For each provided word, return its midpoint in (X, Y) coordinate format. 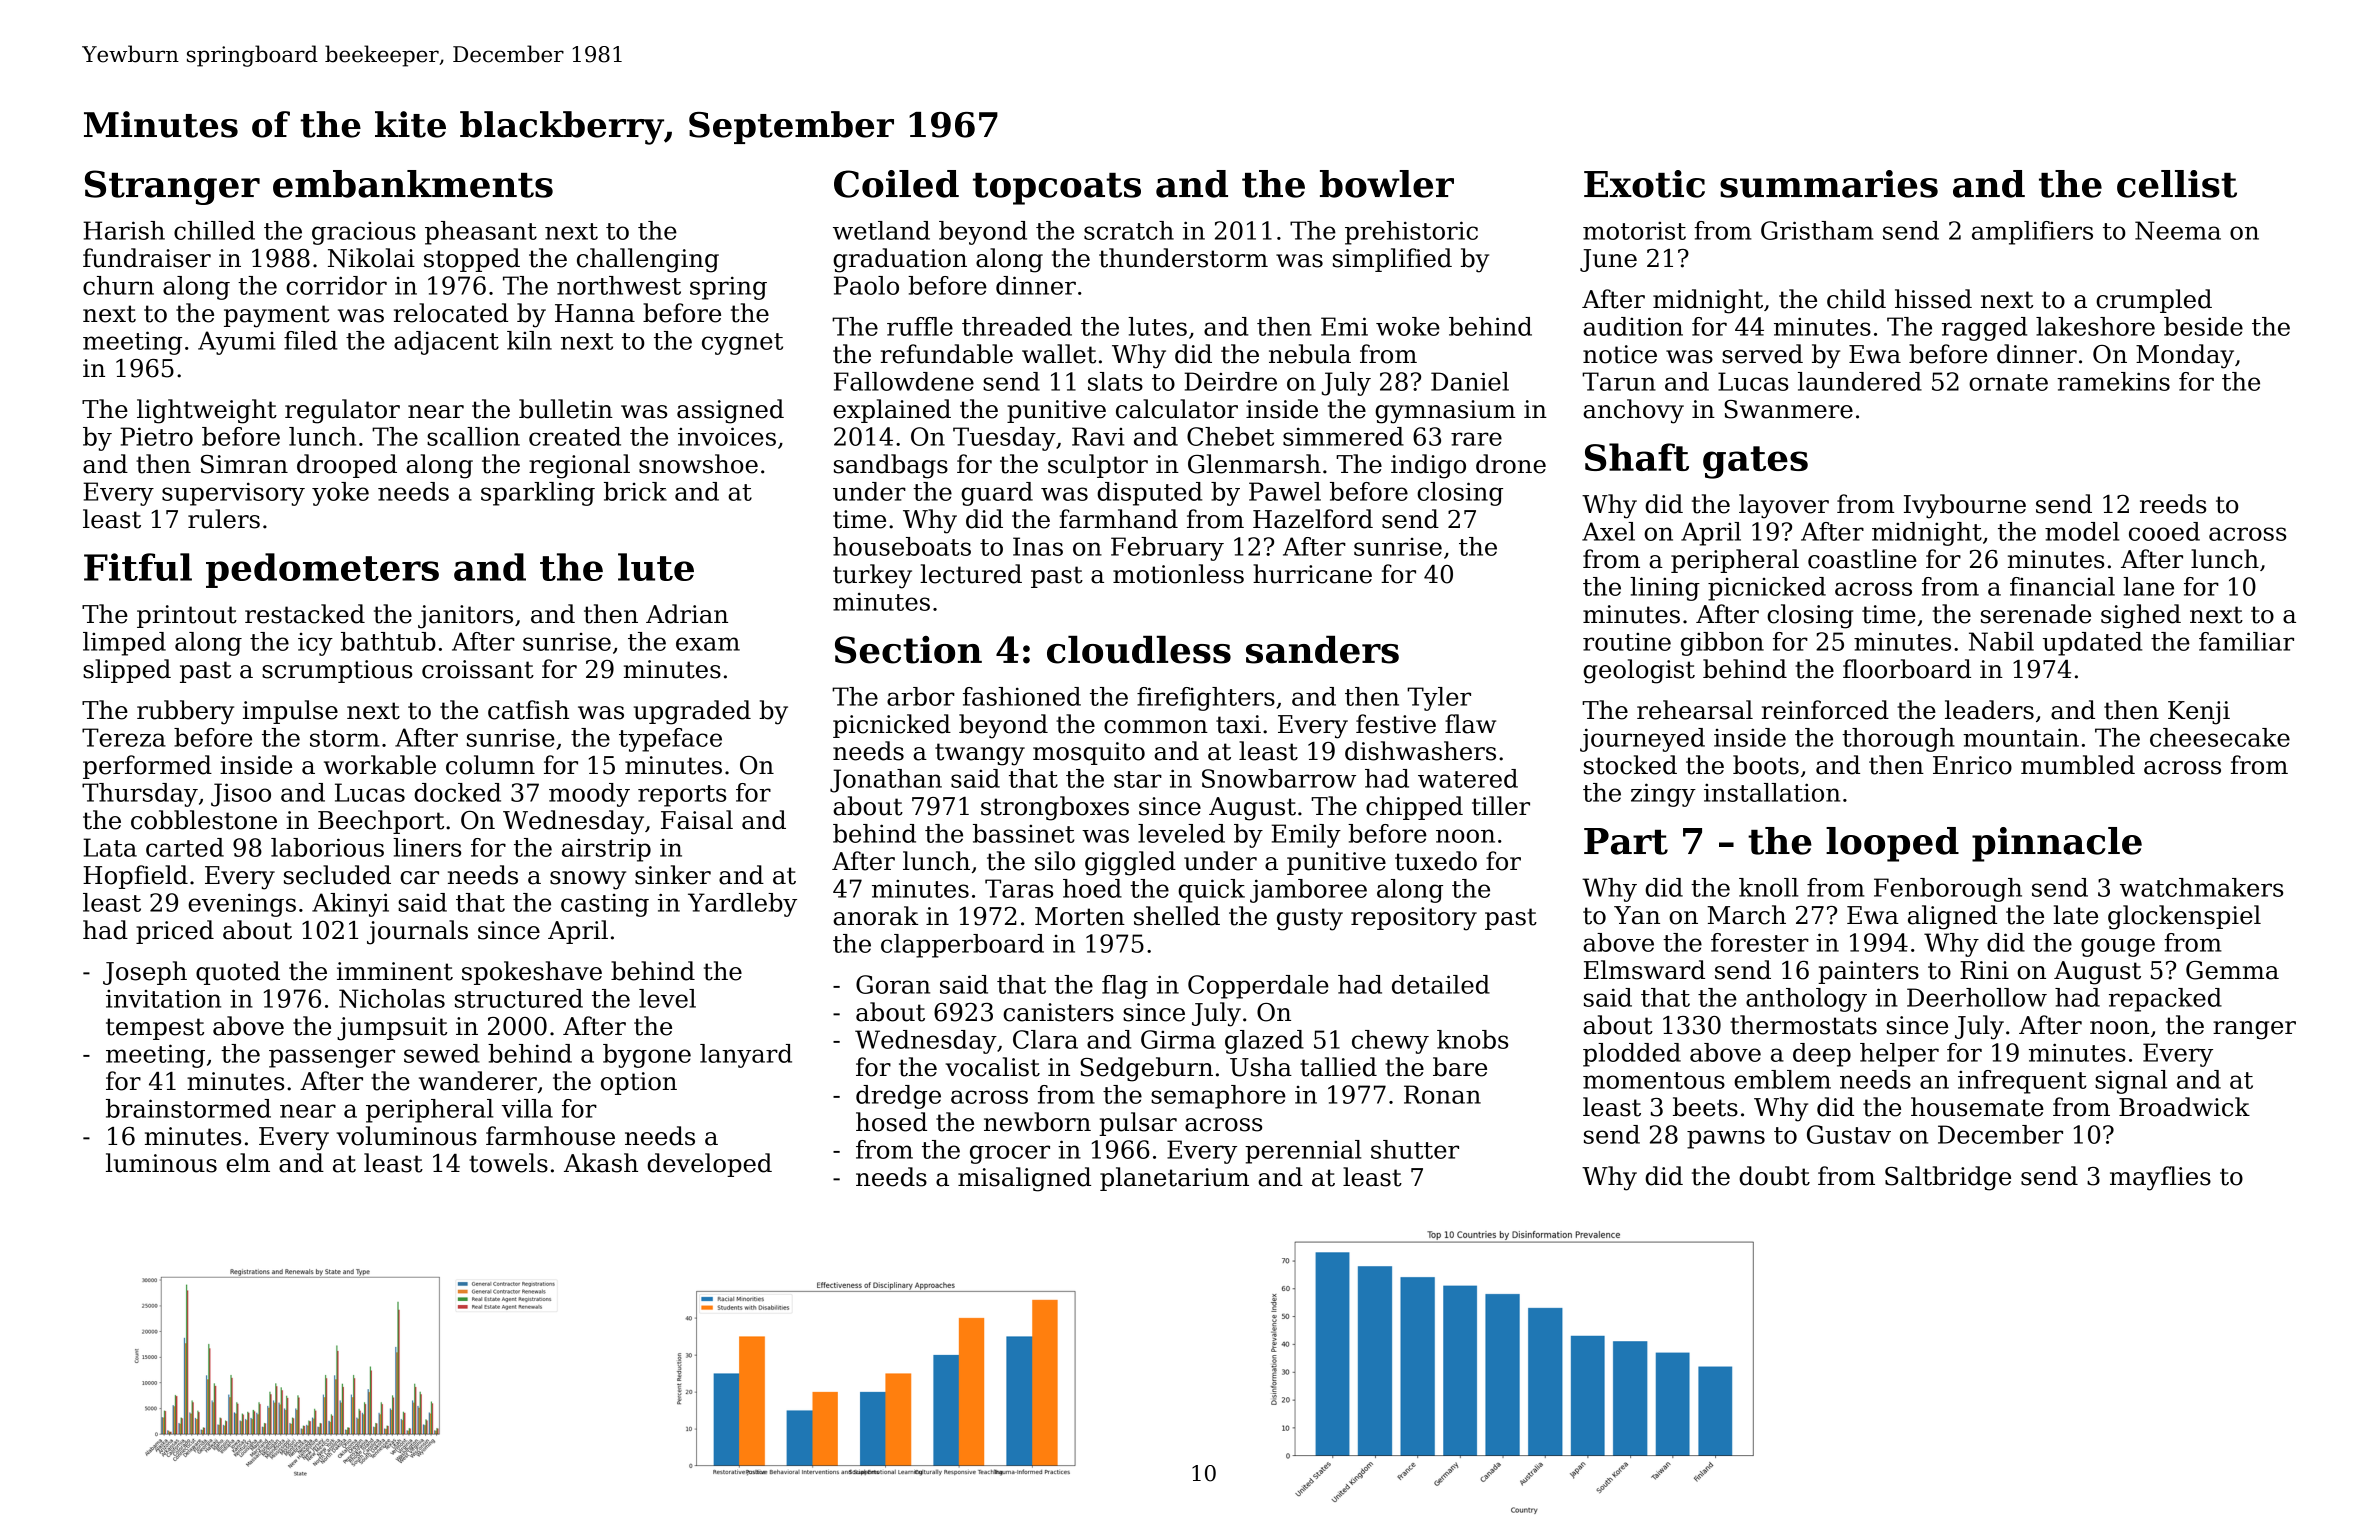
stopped (472, 260)
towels (508, 1163)
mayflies (2160, 1178)
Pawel (1285, 491)
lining (1665, 589)
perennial (1303, 1152)
